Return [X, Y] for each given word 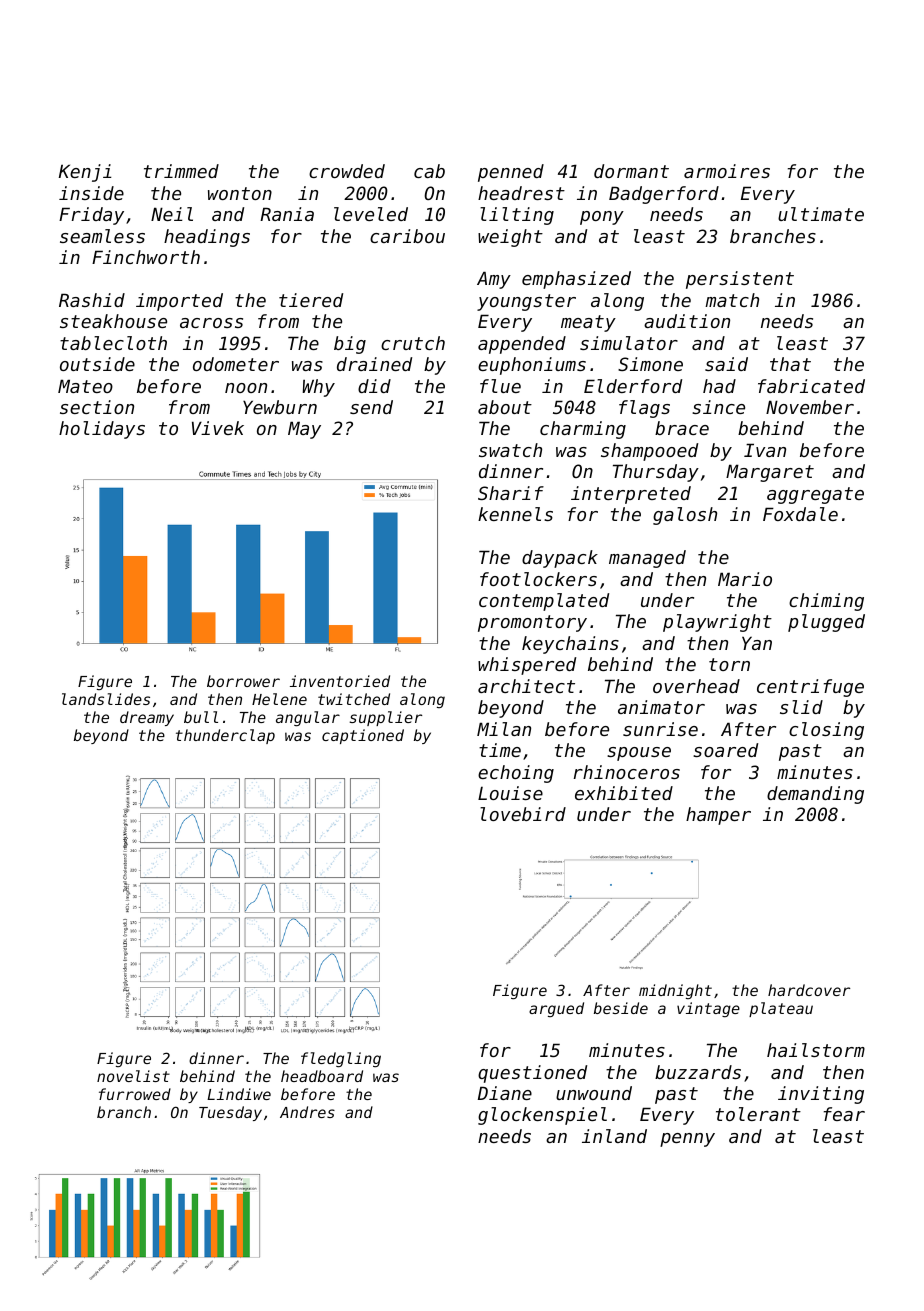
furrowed [135, 1094]
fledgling [341, 1060]
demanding [815, 795]
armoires [727, 171]
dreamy [147, 718]
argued [556, 1009]
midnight [675, 991]
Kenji [85, 173]
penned [511, 173]
